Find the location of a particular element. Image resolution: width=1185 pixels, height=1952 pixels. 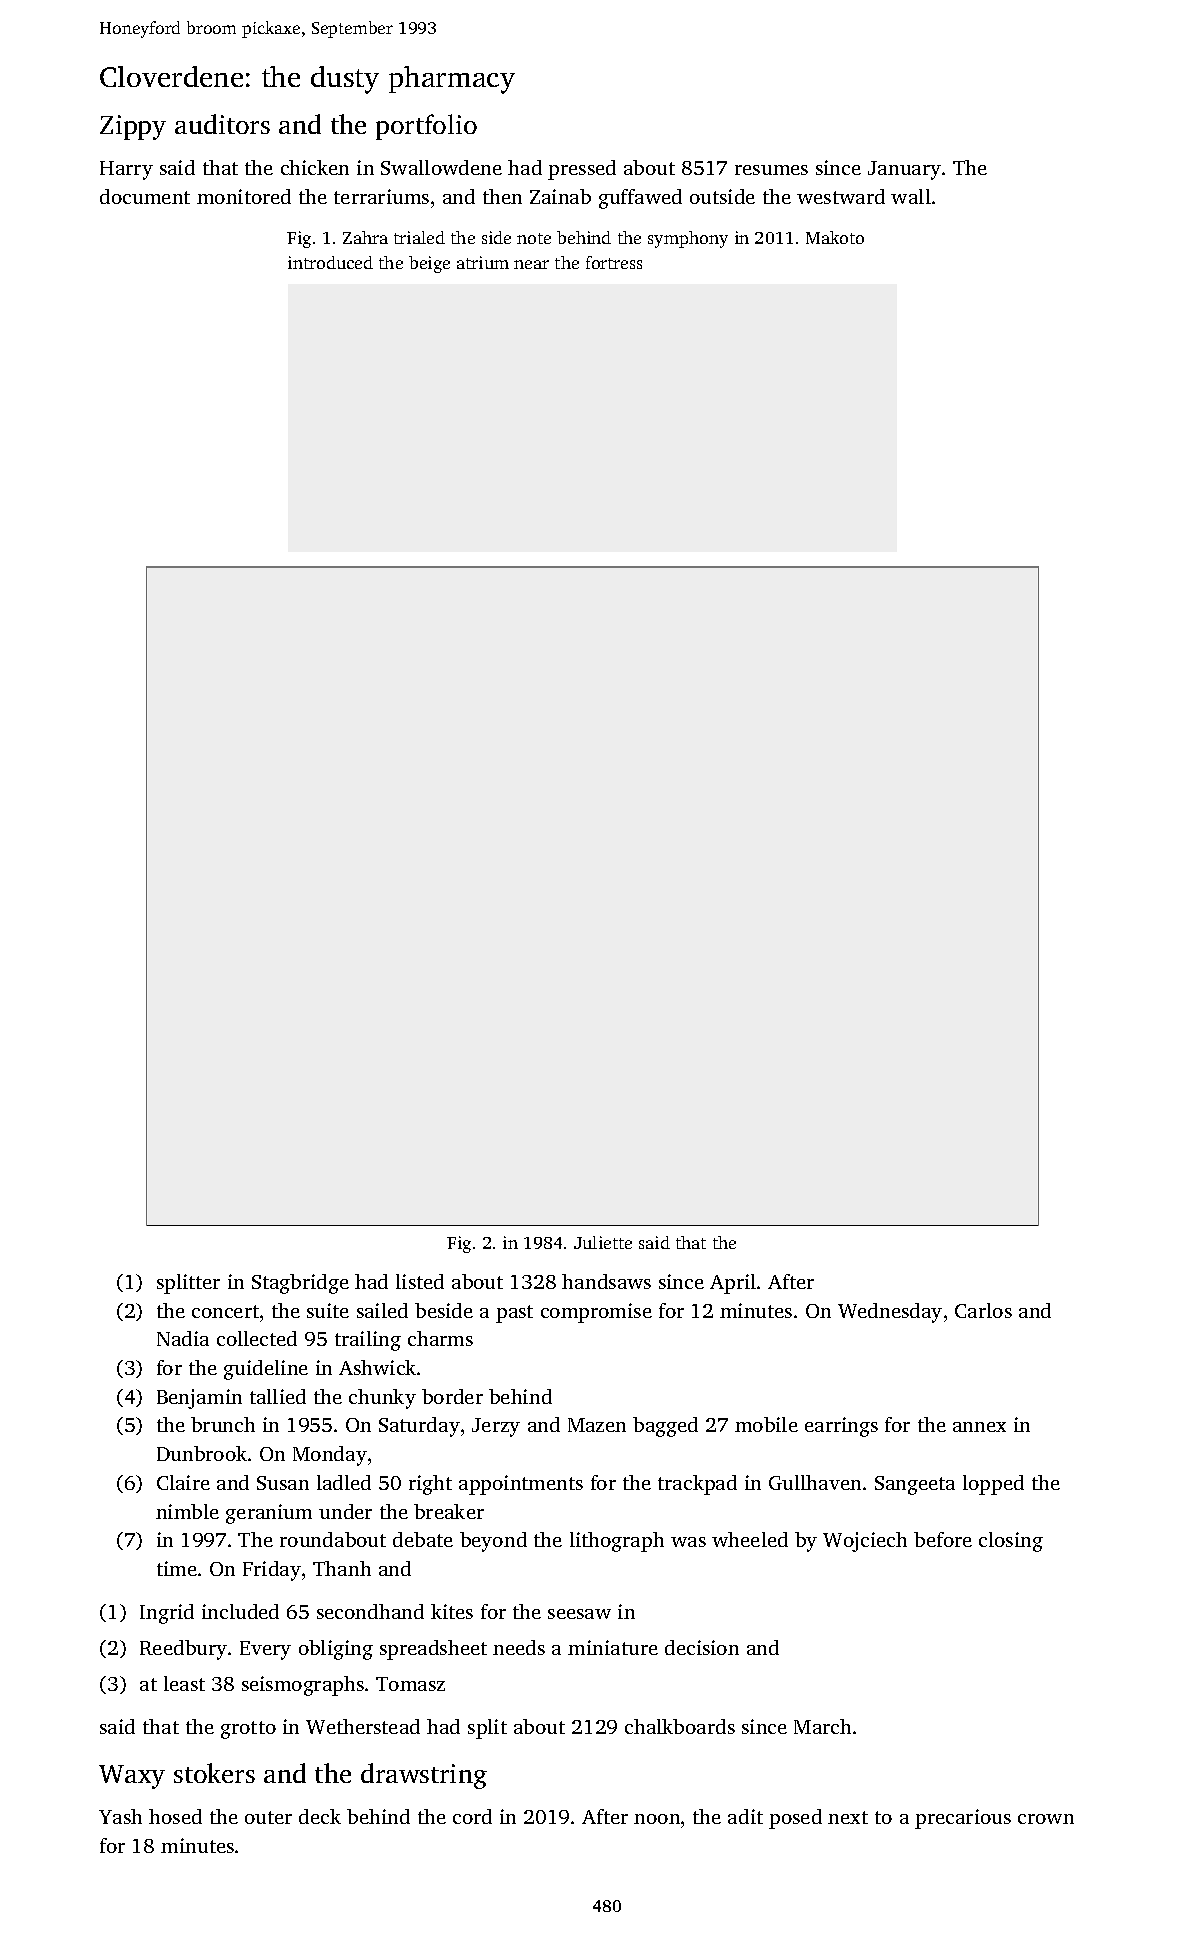

introduced is located at coordinates (330, 262).
